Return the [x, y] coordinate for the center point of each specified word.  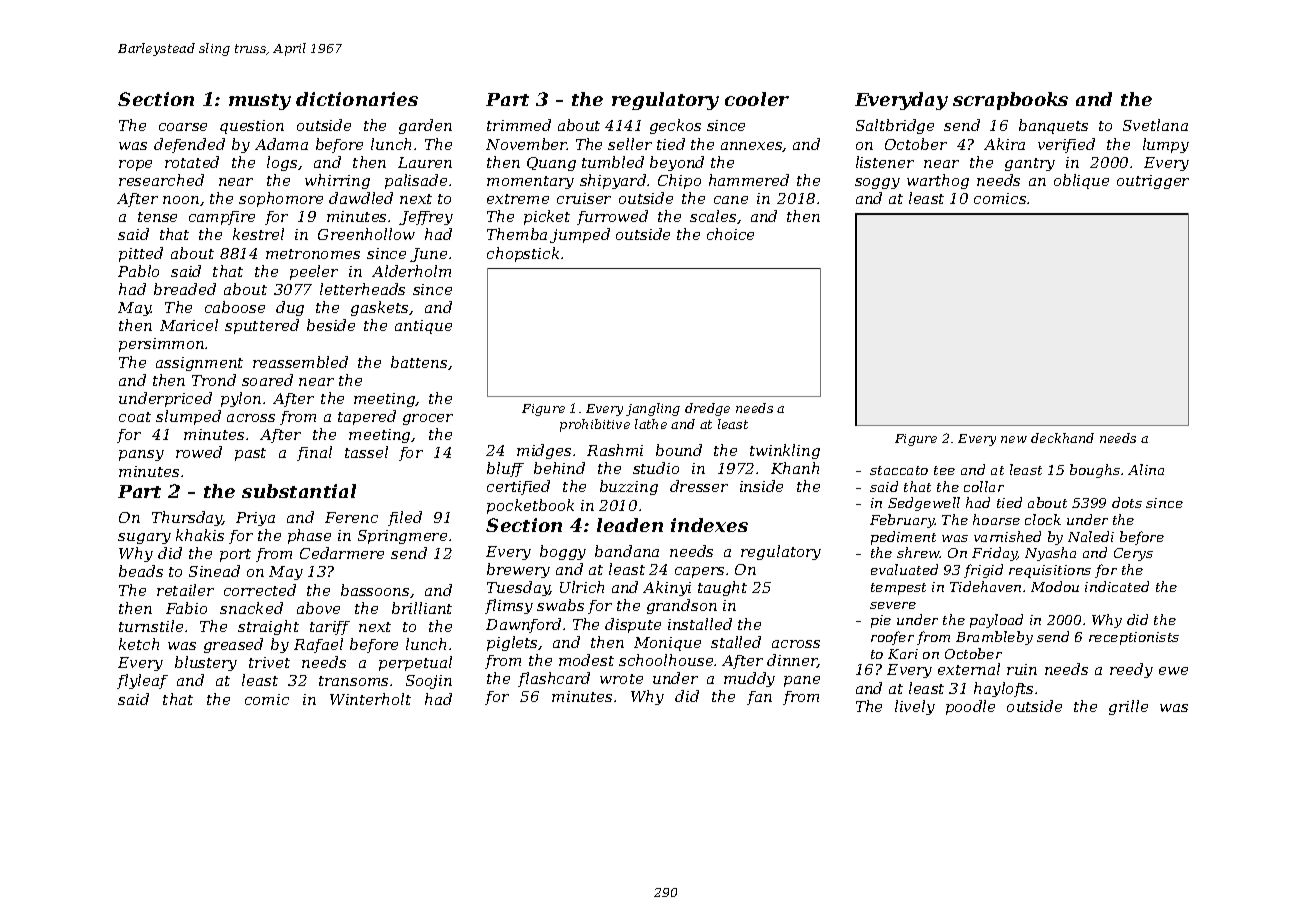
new [1014, 439]
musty [260, 102]
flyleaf [142, 681]
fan [759, 698]
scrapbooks [1010, 101]
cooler [757, 99]
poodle [970, 707]
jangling [653, 409]
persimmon [161, 345]
